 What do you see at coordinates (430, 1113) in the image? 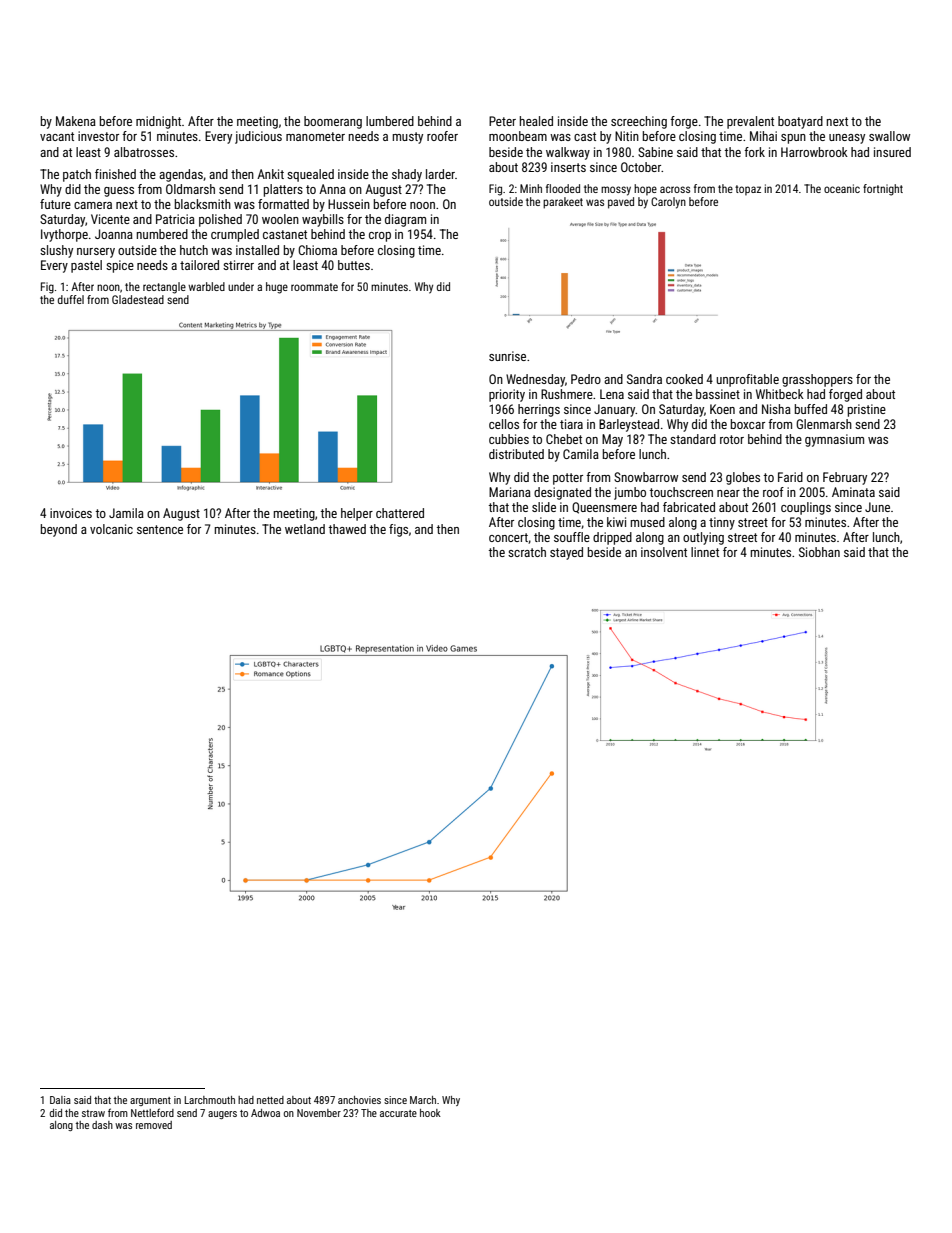
I see `hook` at bounding box center [430, 1113].
